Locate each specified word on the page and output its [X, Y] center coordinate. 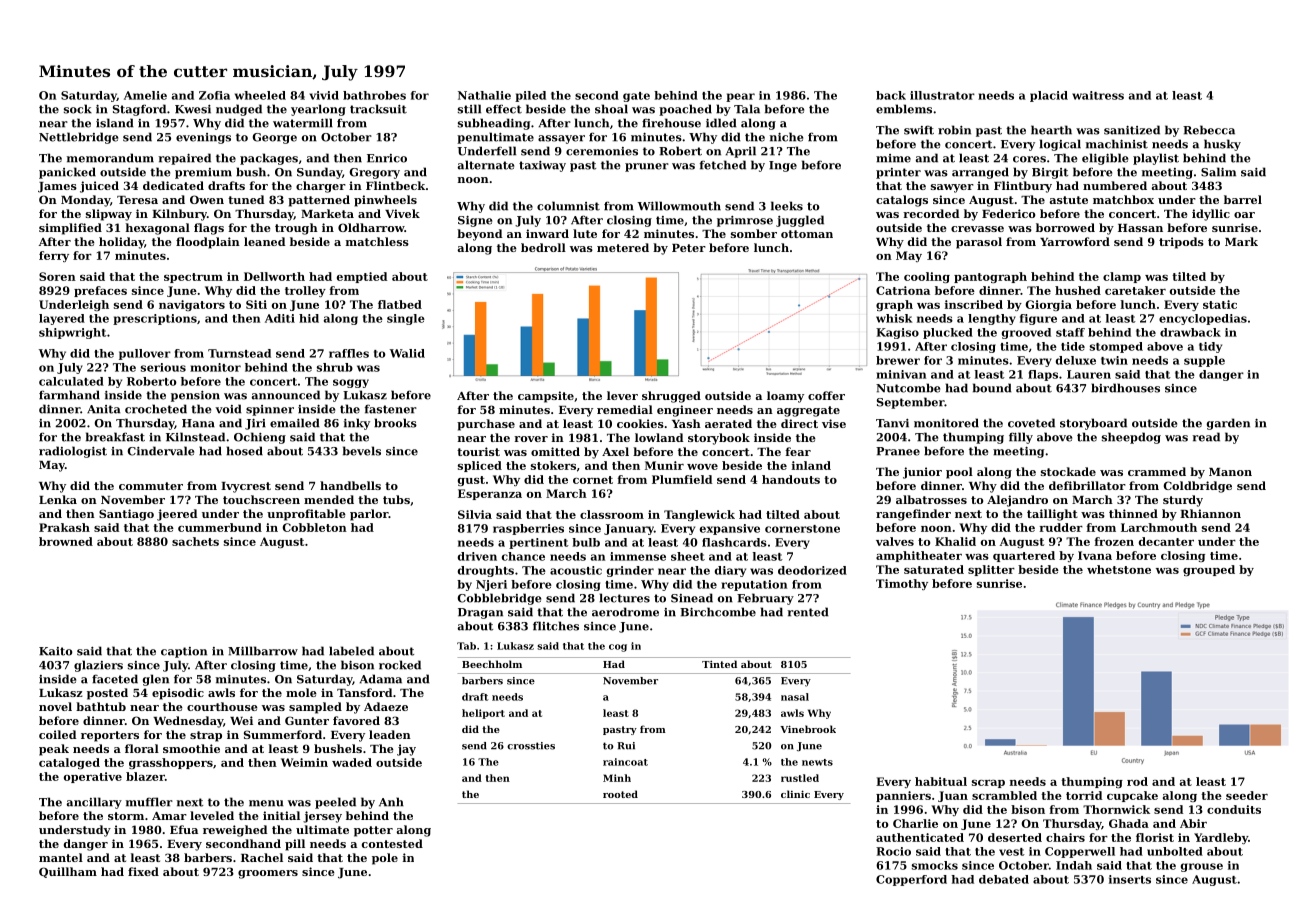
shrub [335, 367]
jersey [322, 817]
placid [1049, 96]
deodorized [812, 570]
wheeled [260, 95]
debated [1004, 879]
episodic [178, 694]
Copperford [911, 880]
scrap [988, 784]
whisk [894, 318]
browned [66, 541]
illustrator [942, 95]
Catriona [903, 290]
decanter [1166, 541]
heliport [483, 714]
